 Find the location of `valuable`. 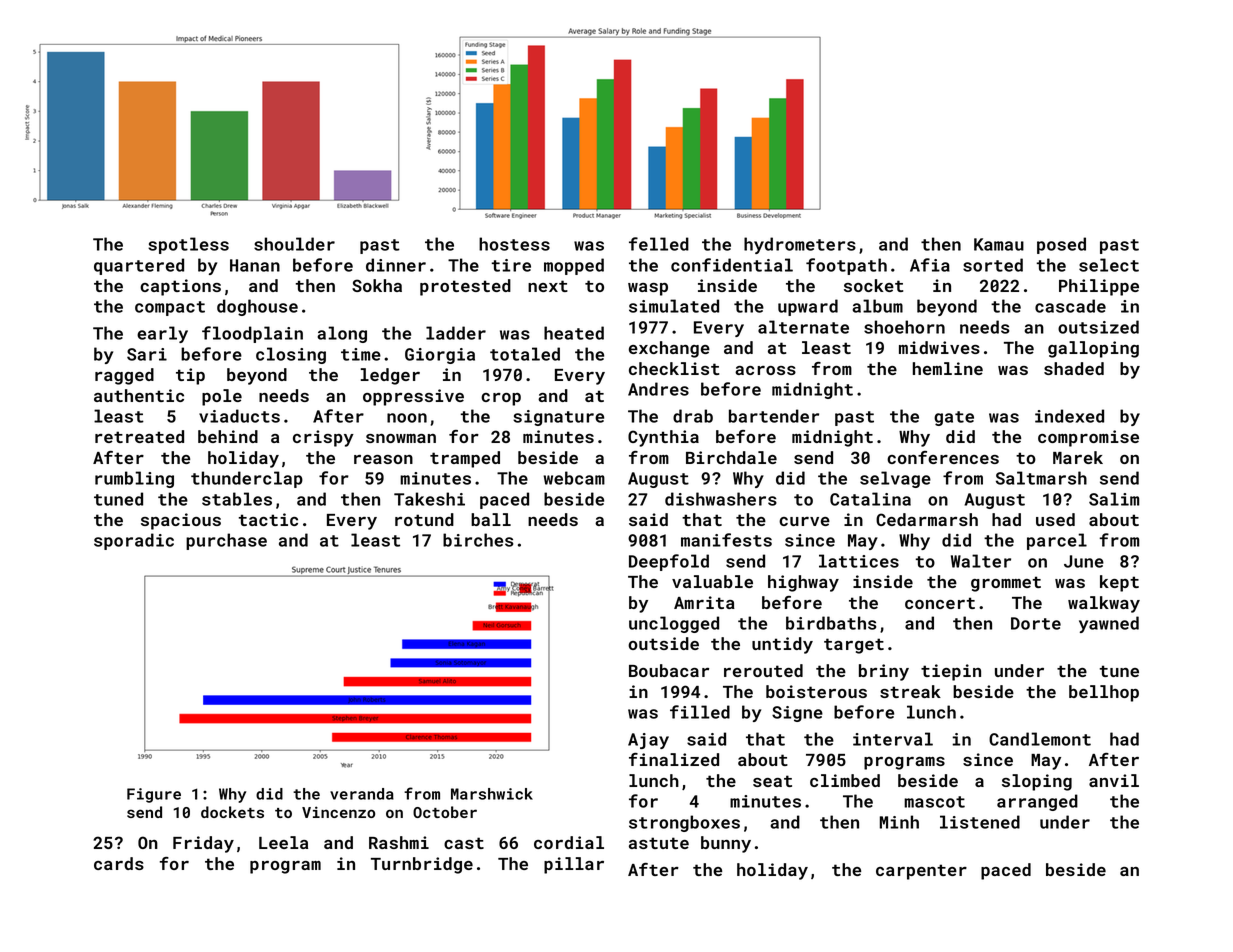

valuable is located at coordinates (712, 581).
